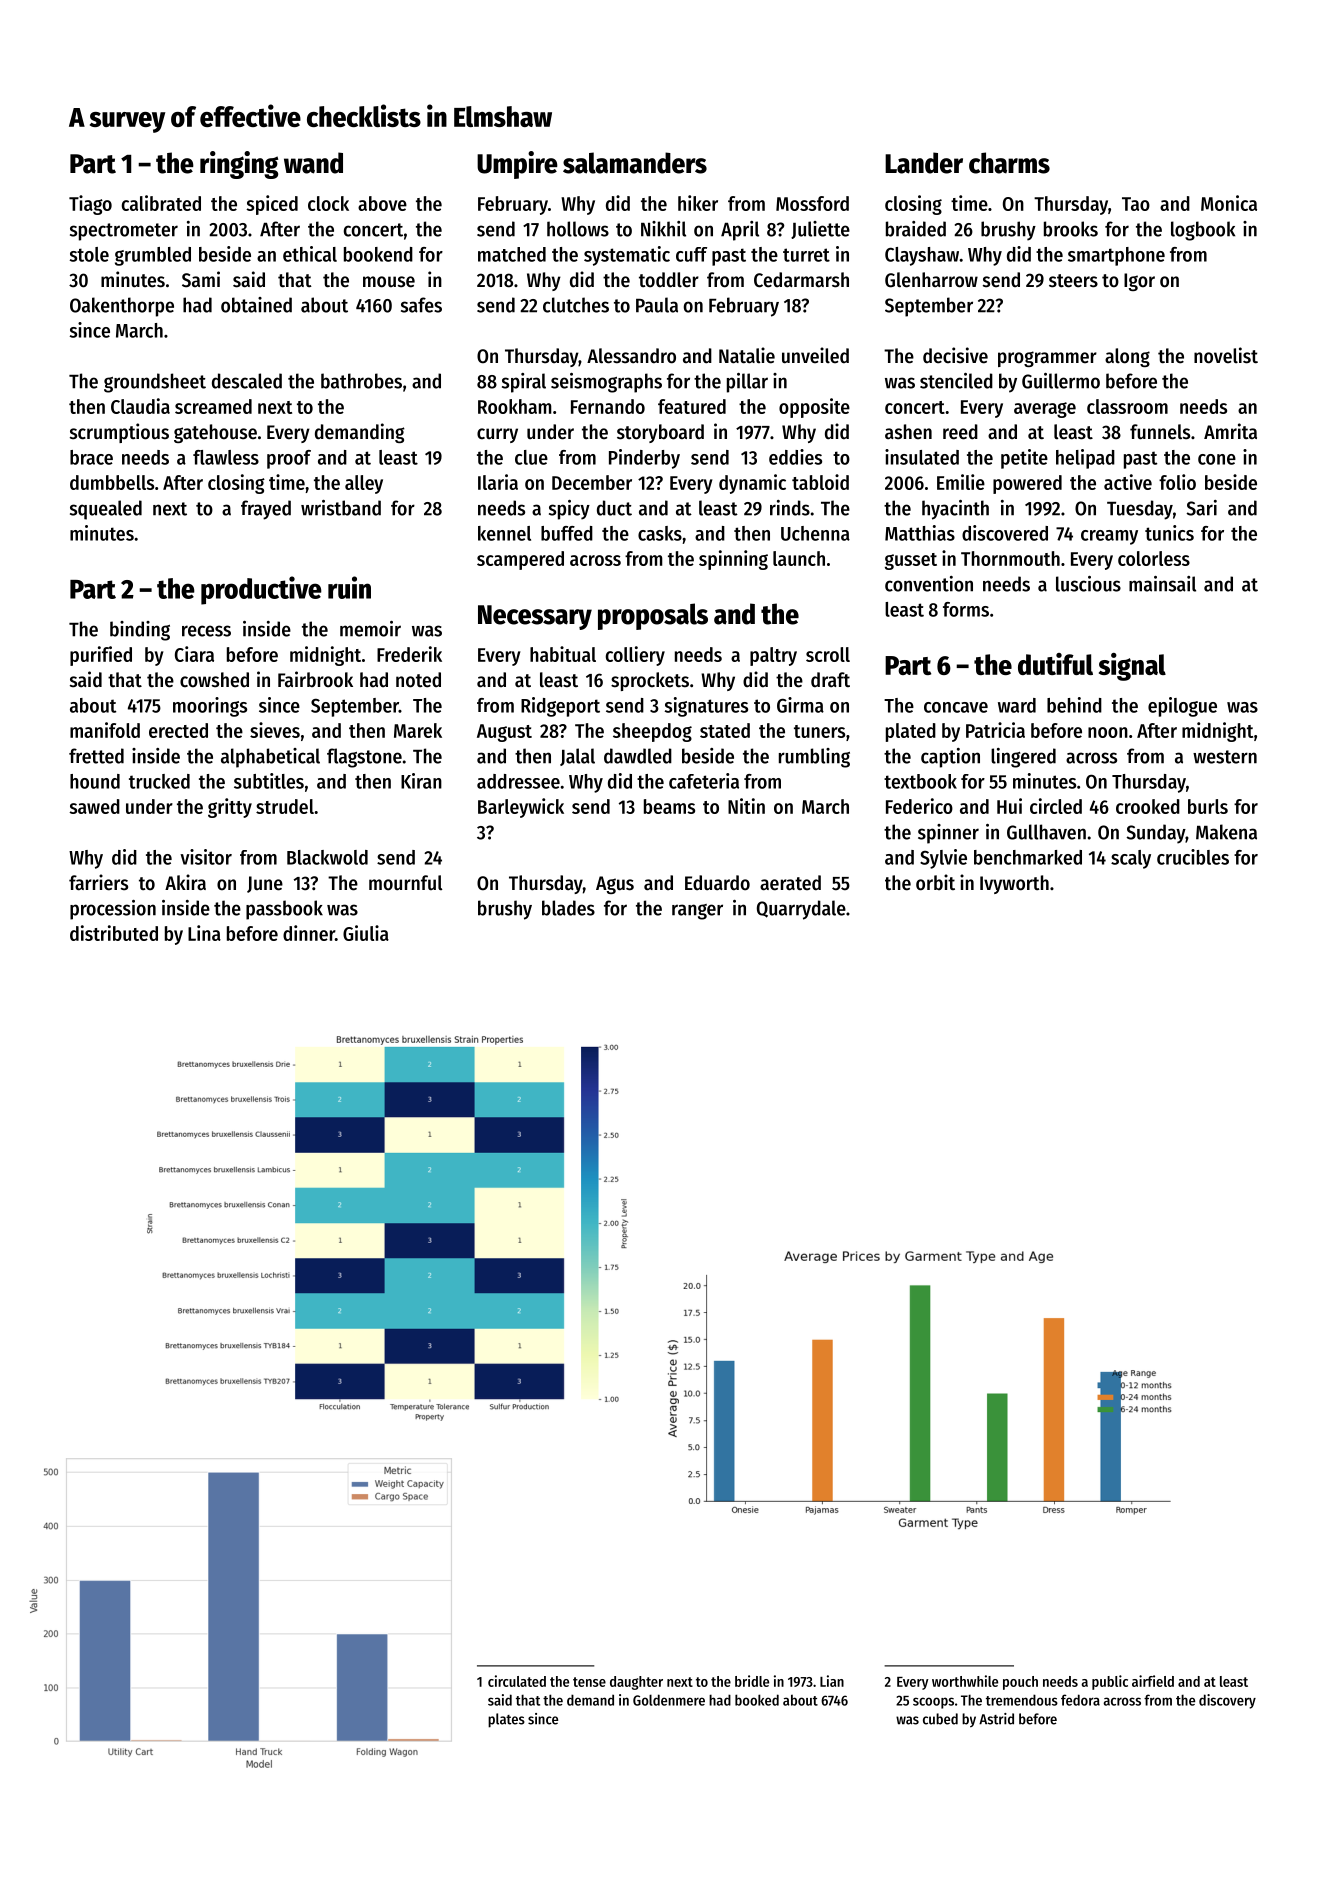 The image size is (1327, 1877). I want to click on pouch, so click(1020, 1683).
